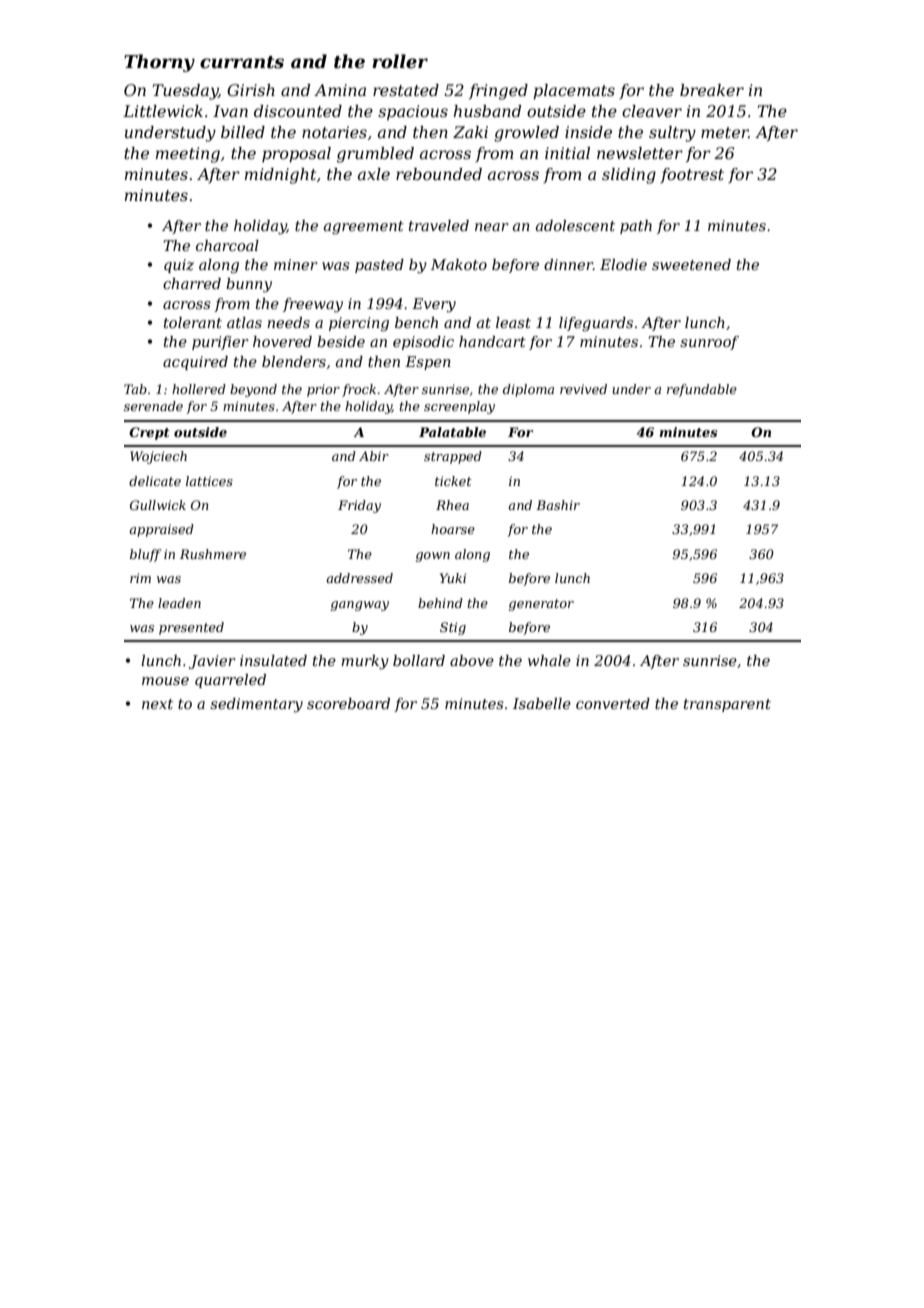 This page has width=924, height=1308. What do you see at coordinates (439, 225) in the page?
I see `traveled` at bounding box center [439, 225].
